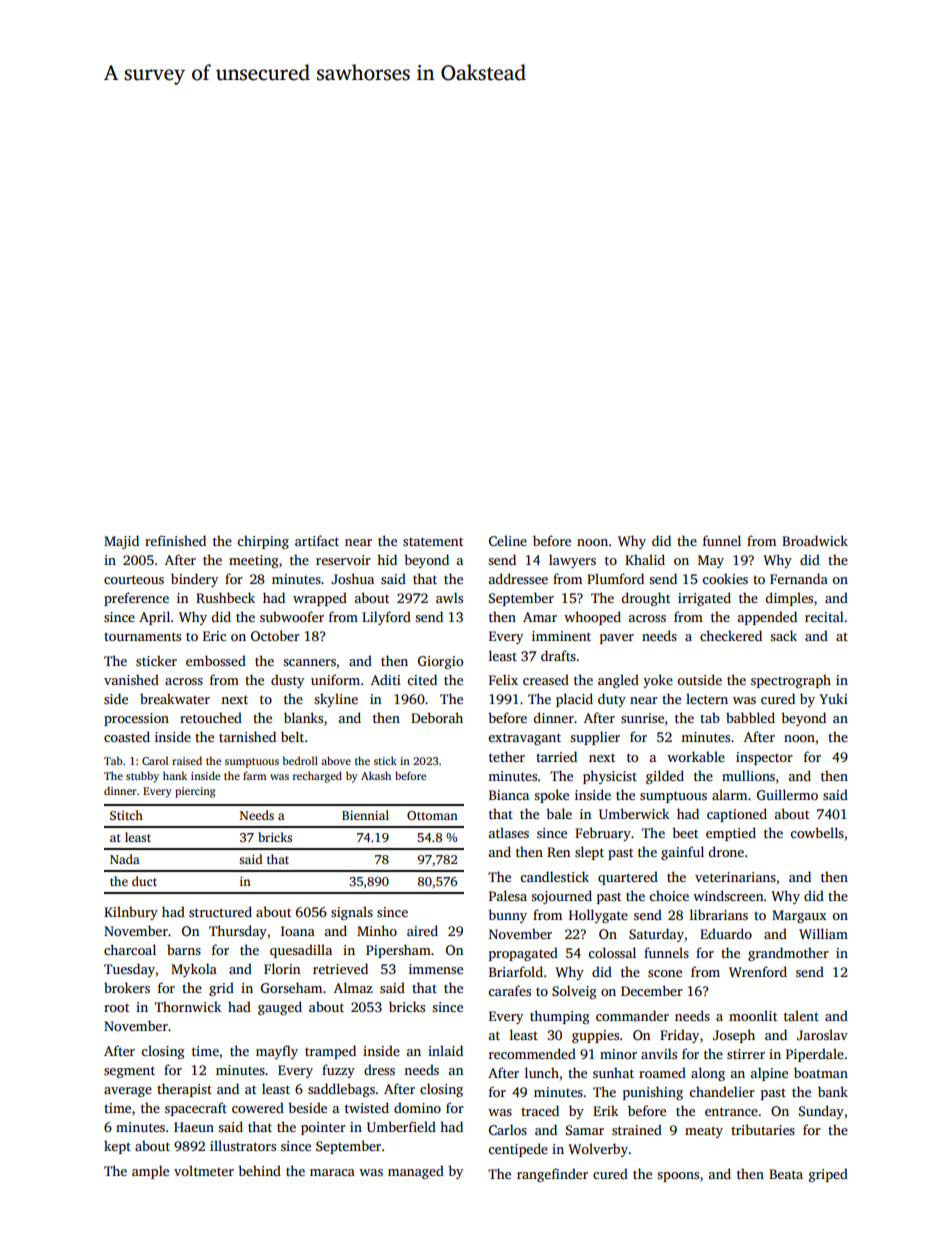 The width and height of the screenshot is (952, 1233). Describe the element at coordinates (503, 679) in the screenshot. I see `Felix` at that location.
